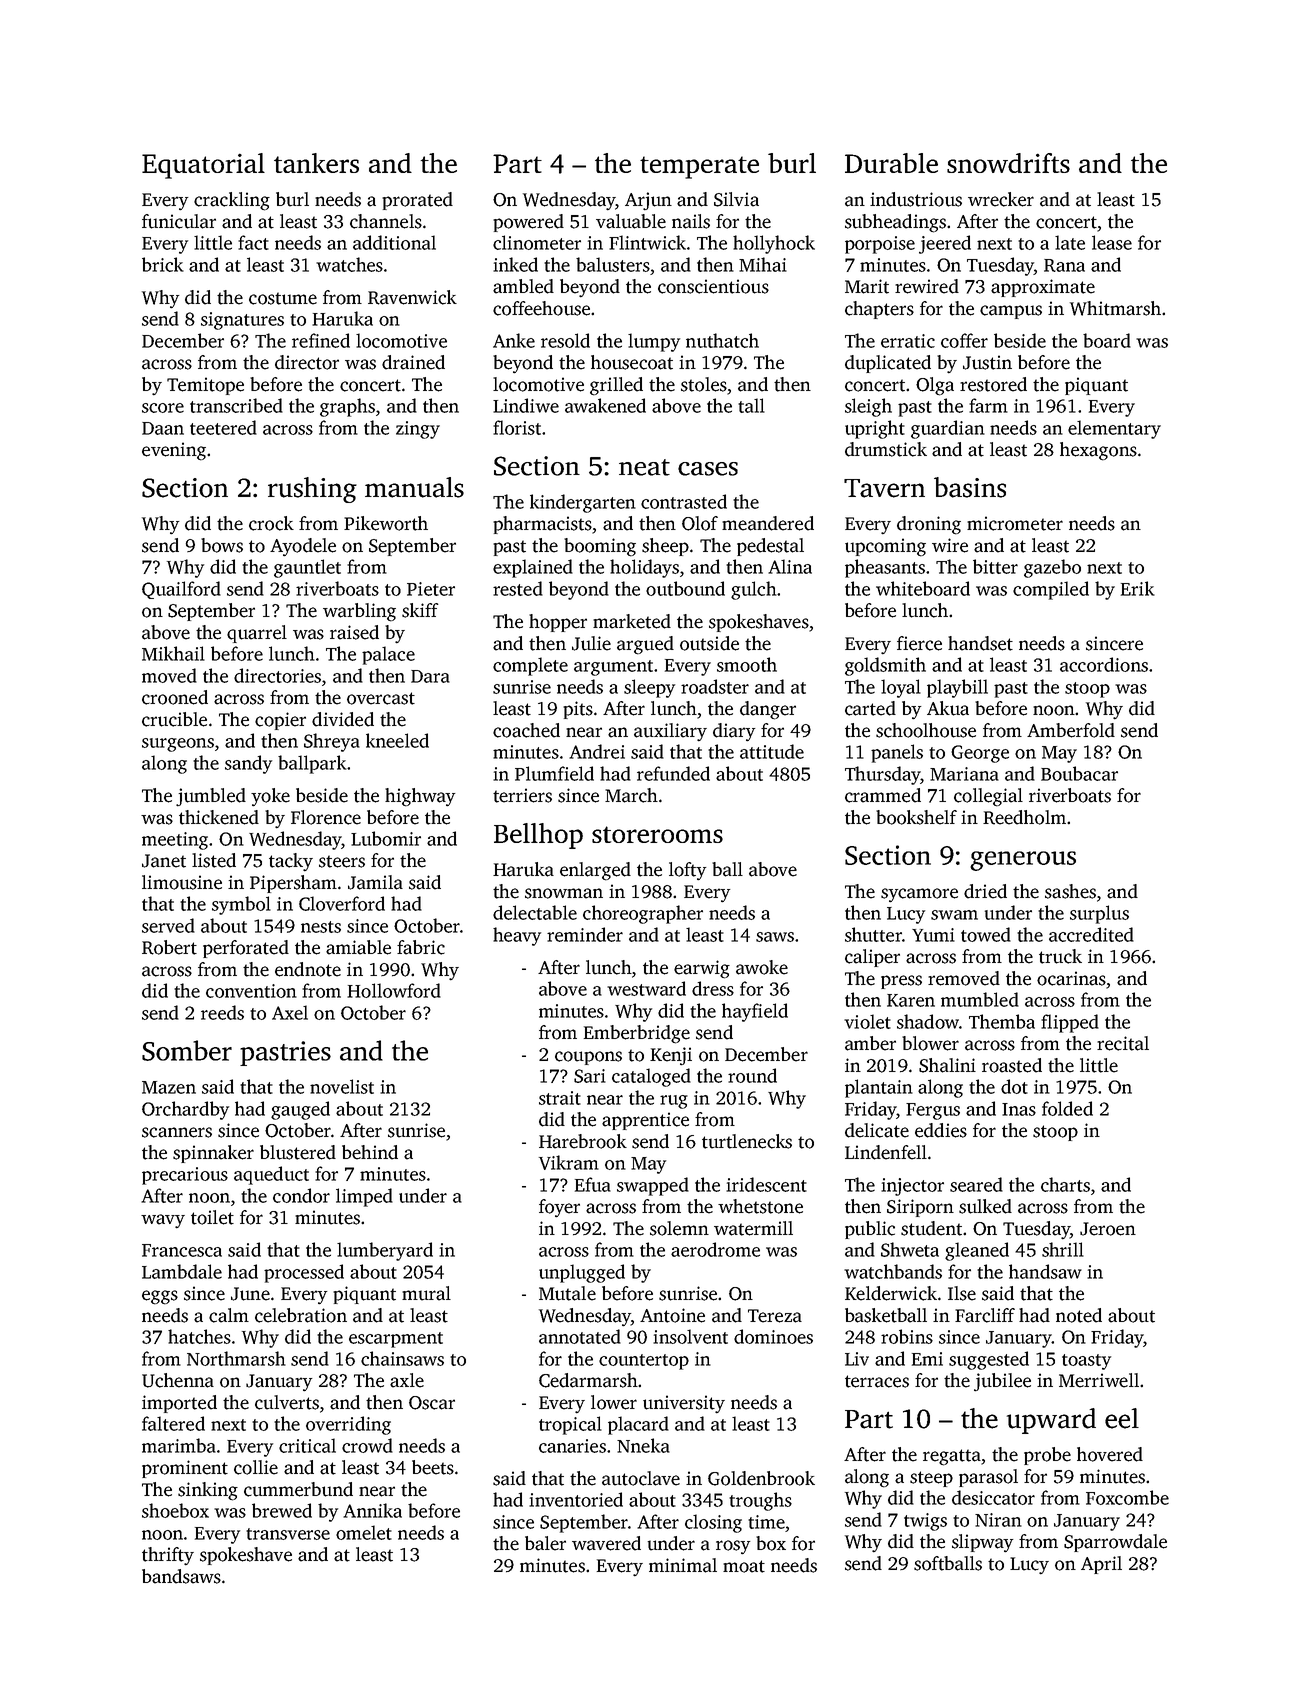  I want to click on Florence, so click(326, 817).
